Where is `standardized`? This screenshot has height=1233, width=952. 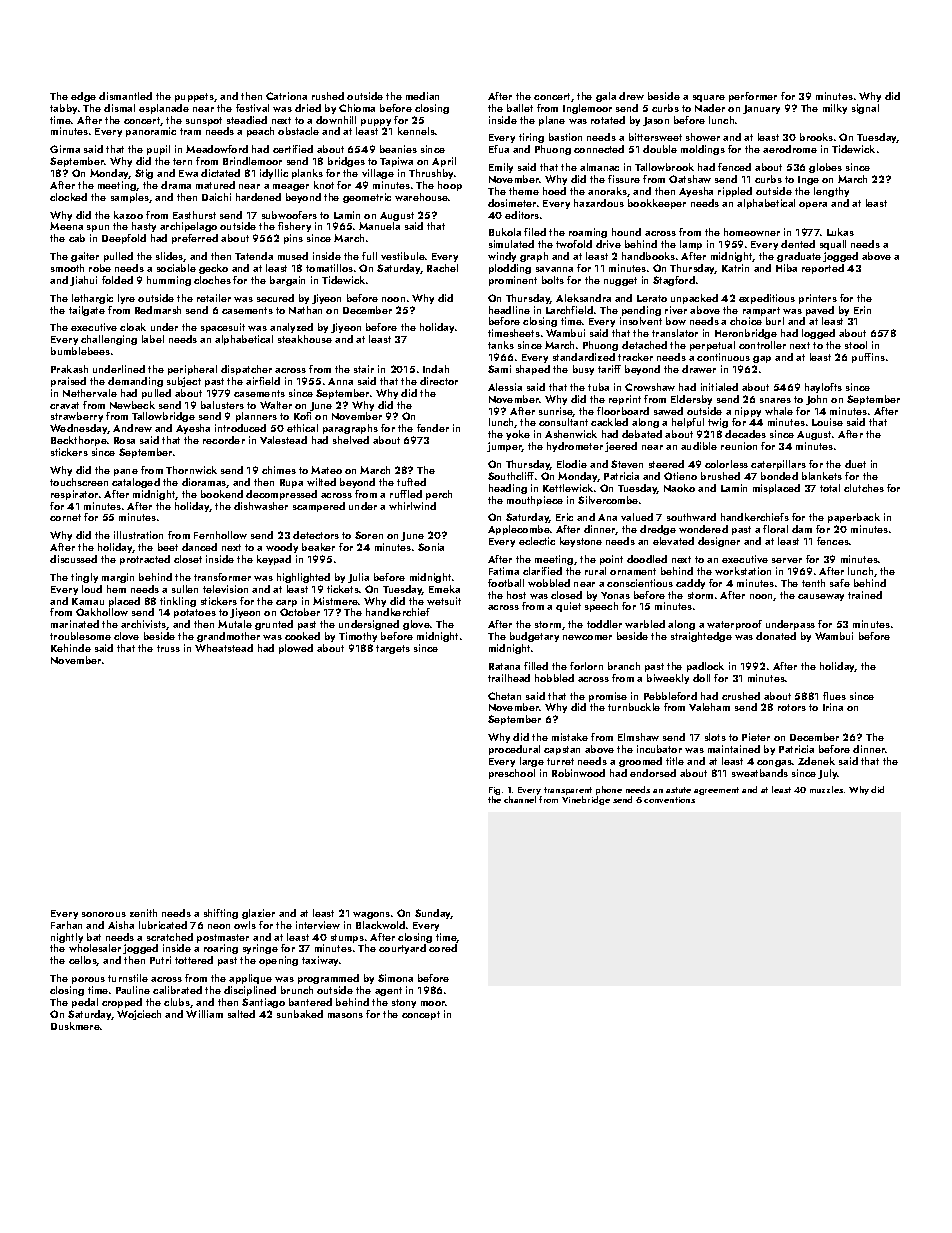
standardized is located at coordinates (584, 357).
